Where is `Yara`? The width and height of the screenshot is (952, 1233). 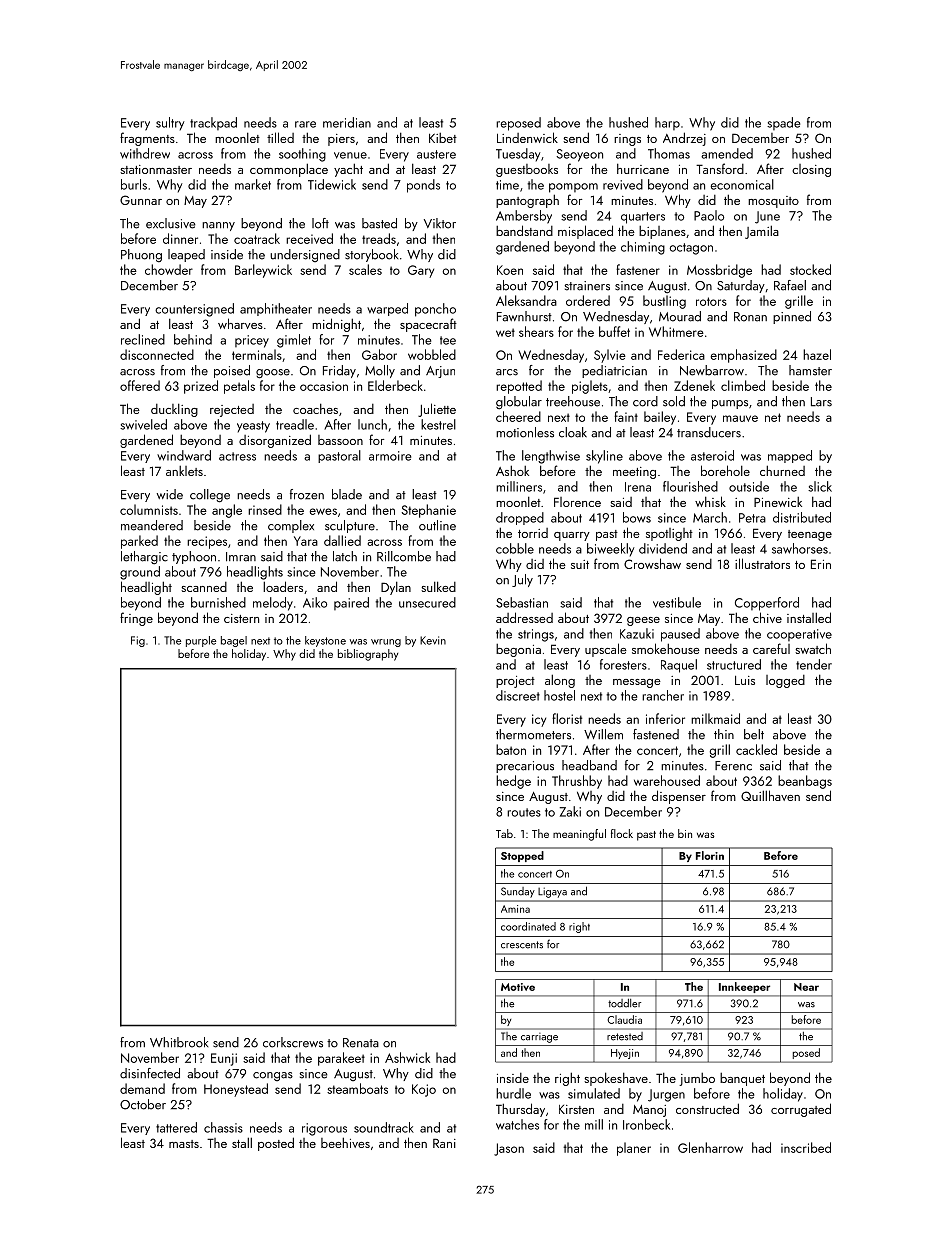 Yara is located at coordinates (306, 541).
